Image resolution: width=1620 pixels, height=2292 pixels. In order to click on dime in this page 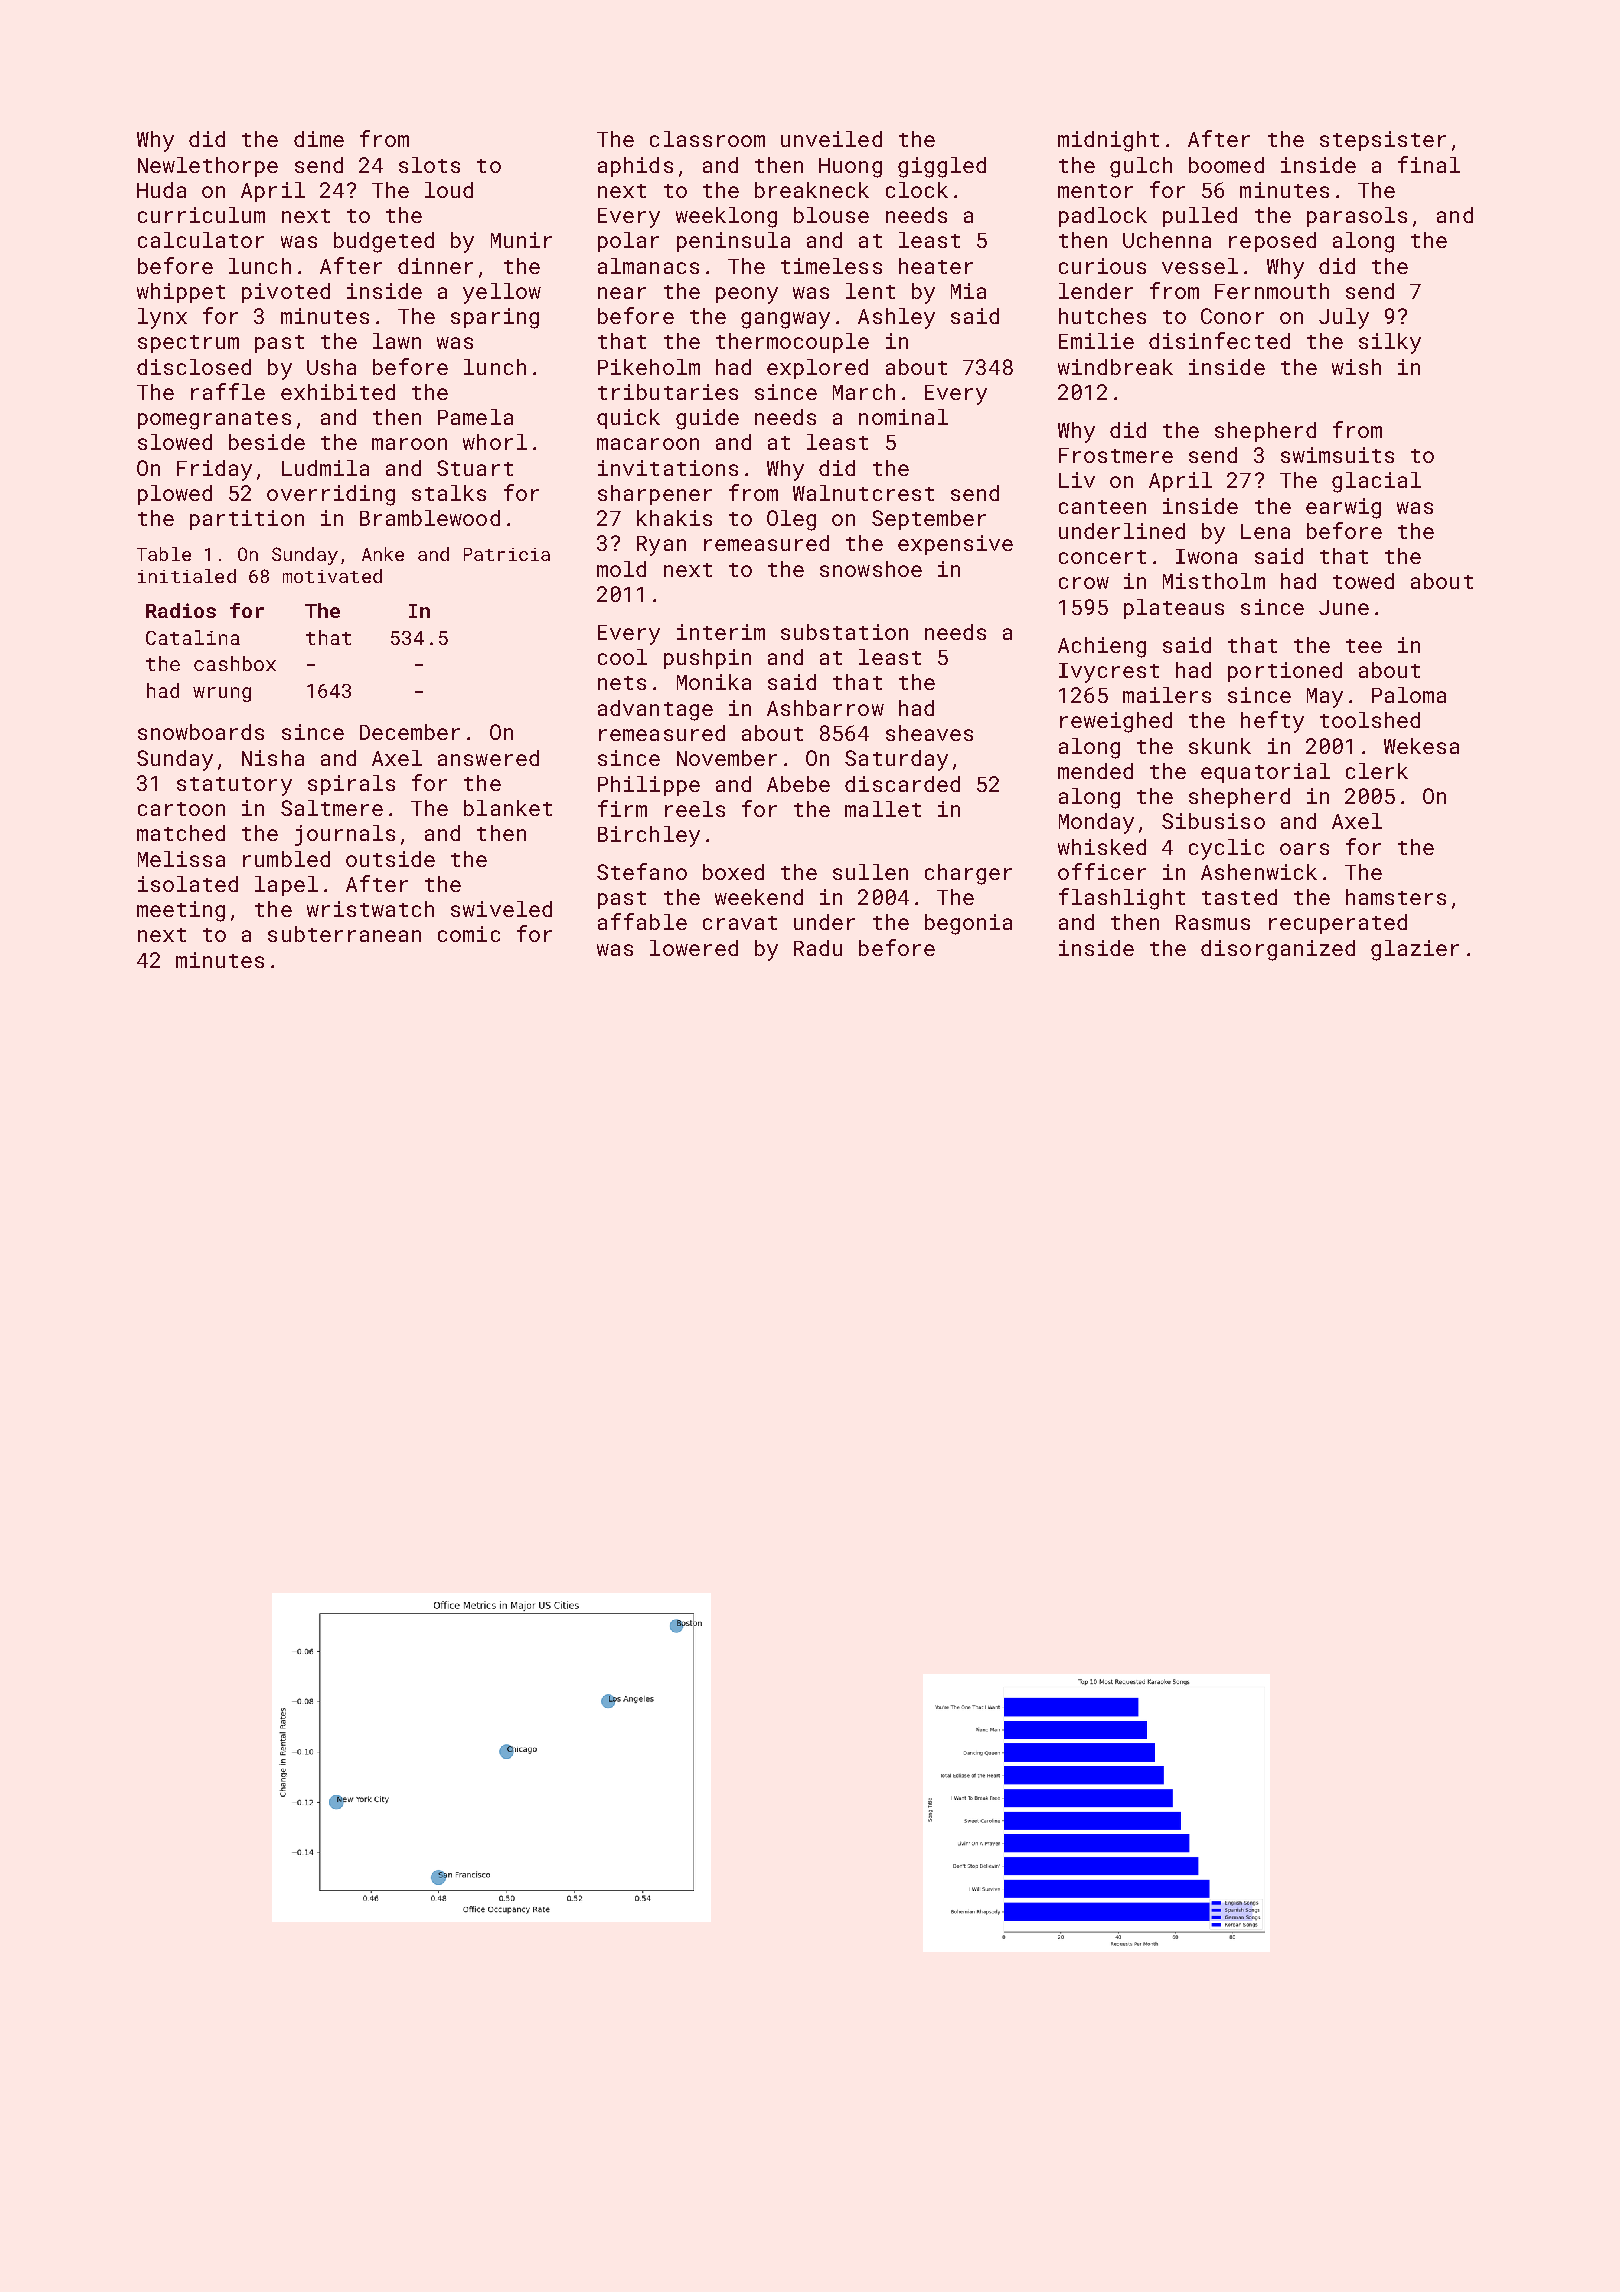, I will do `click(319, 139)`.
